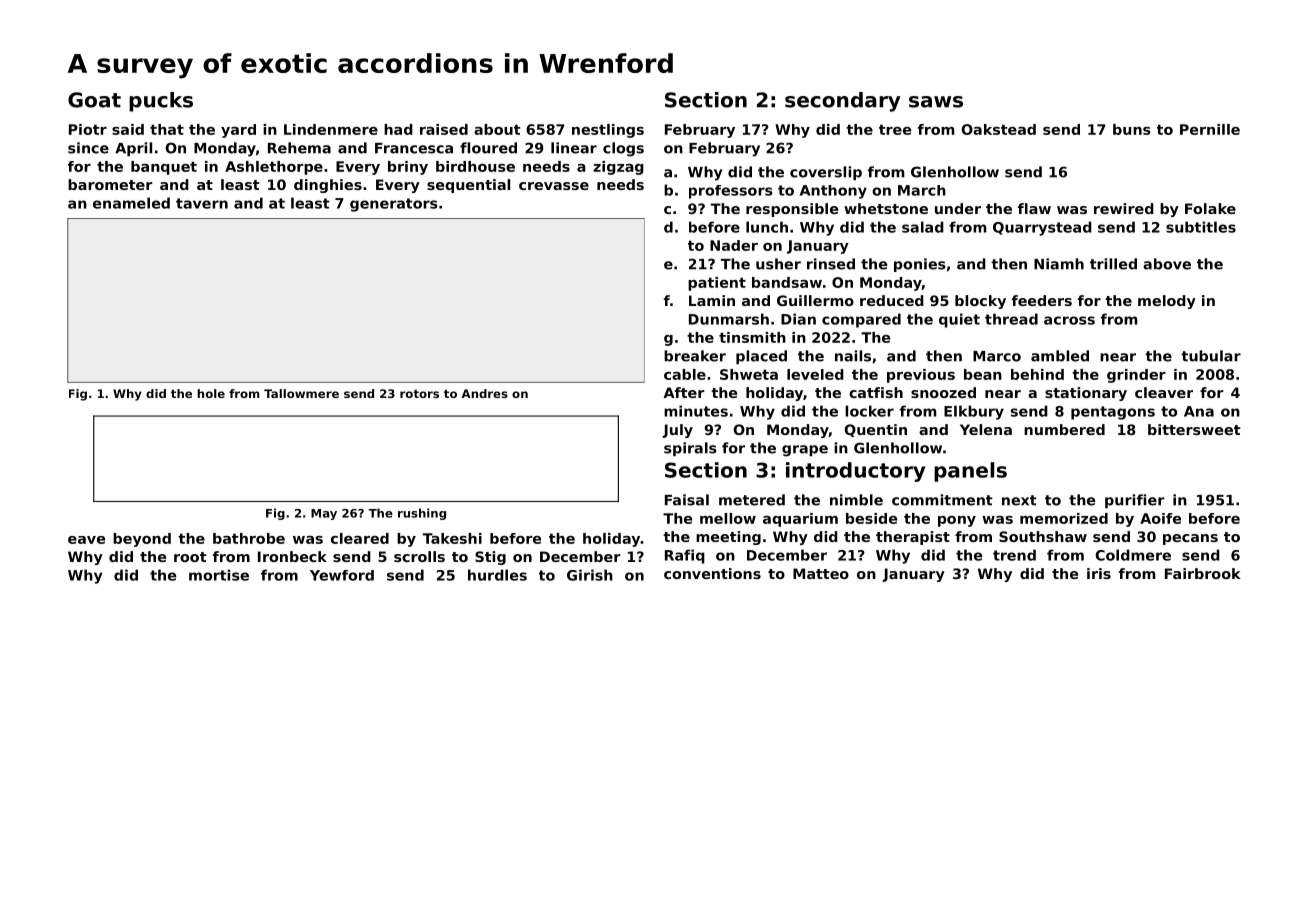 The image size is (1308, 924). Describe the element at coordinates (497, 129) in the page. I see `about` at that location.
